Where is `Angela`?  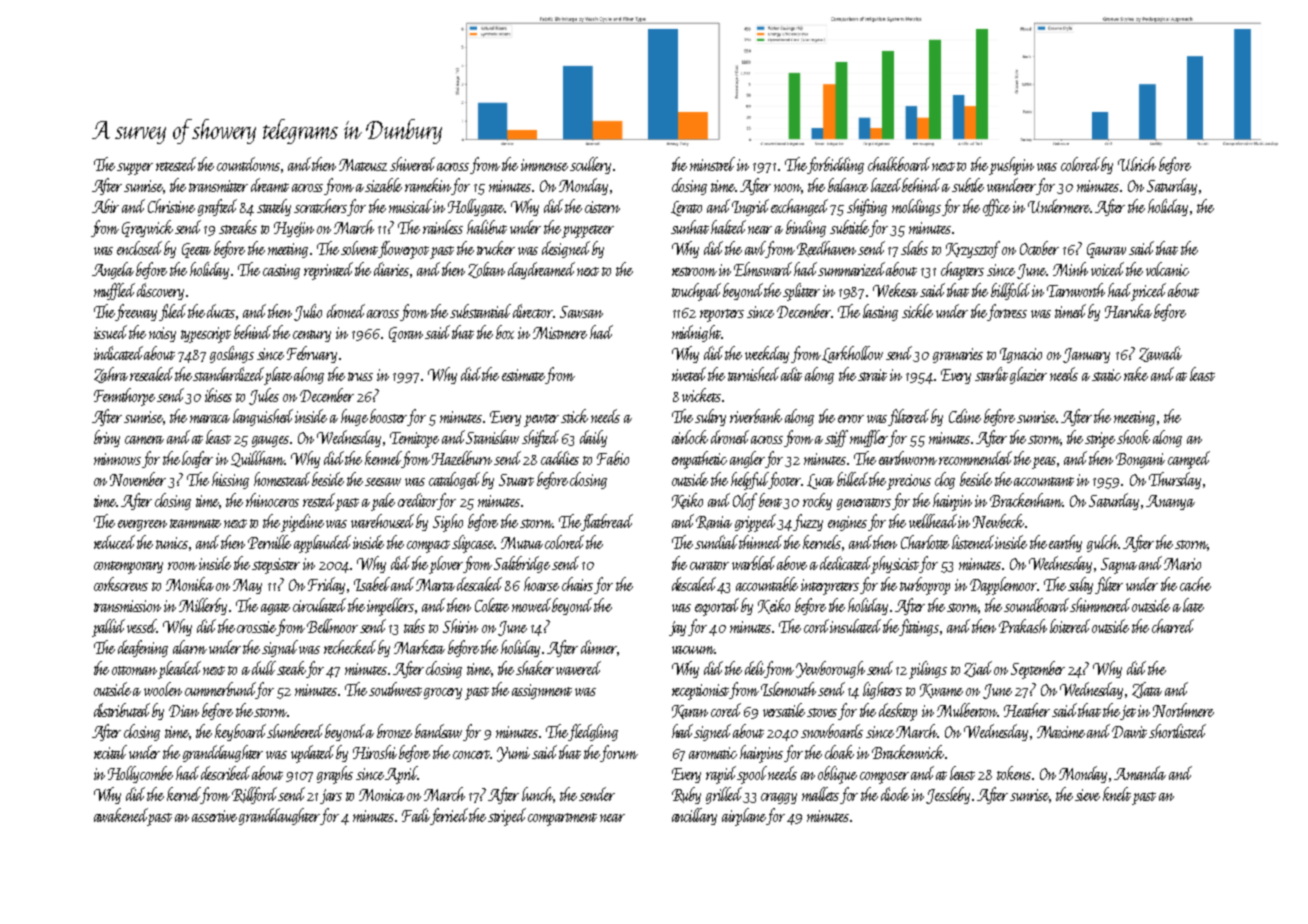
Angela is located at coordinates (113, 270).
